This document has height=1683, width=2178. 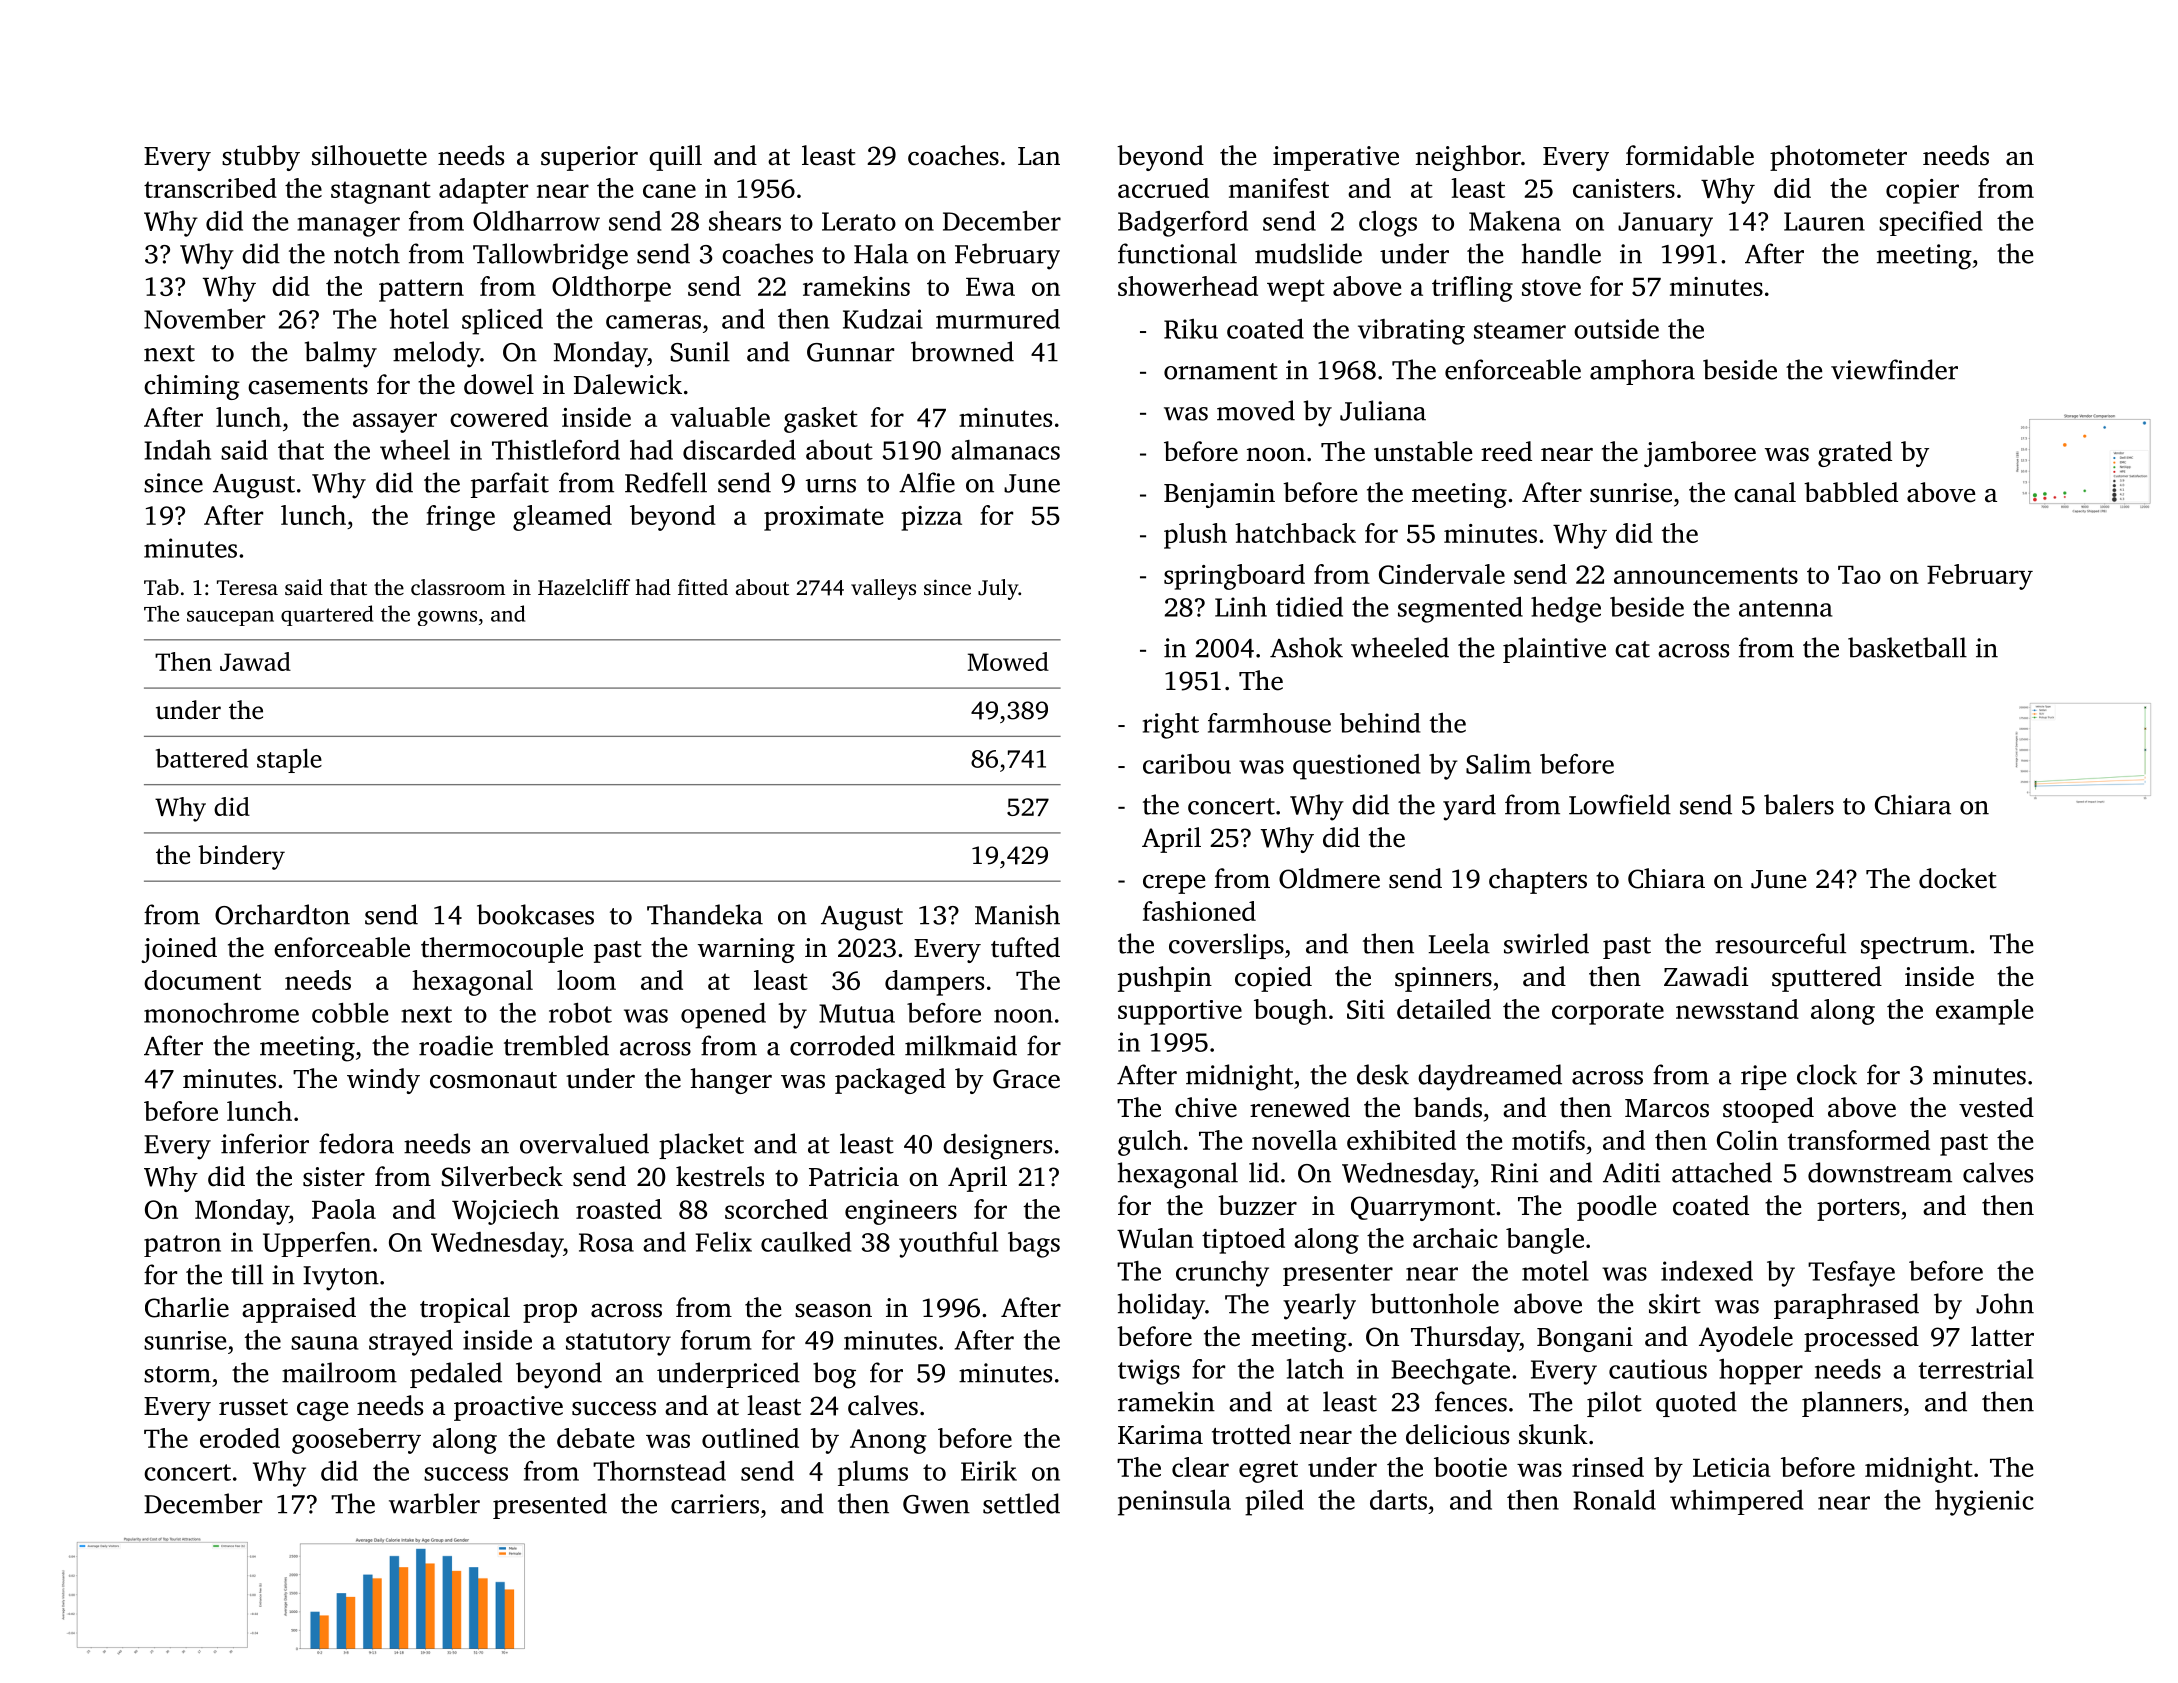 What do you see at coordinates (1566, 610) in the document?
I see `hedge` at bounding box center [1566, 610].
